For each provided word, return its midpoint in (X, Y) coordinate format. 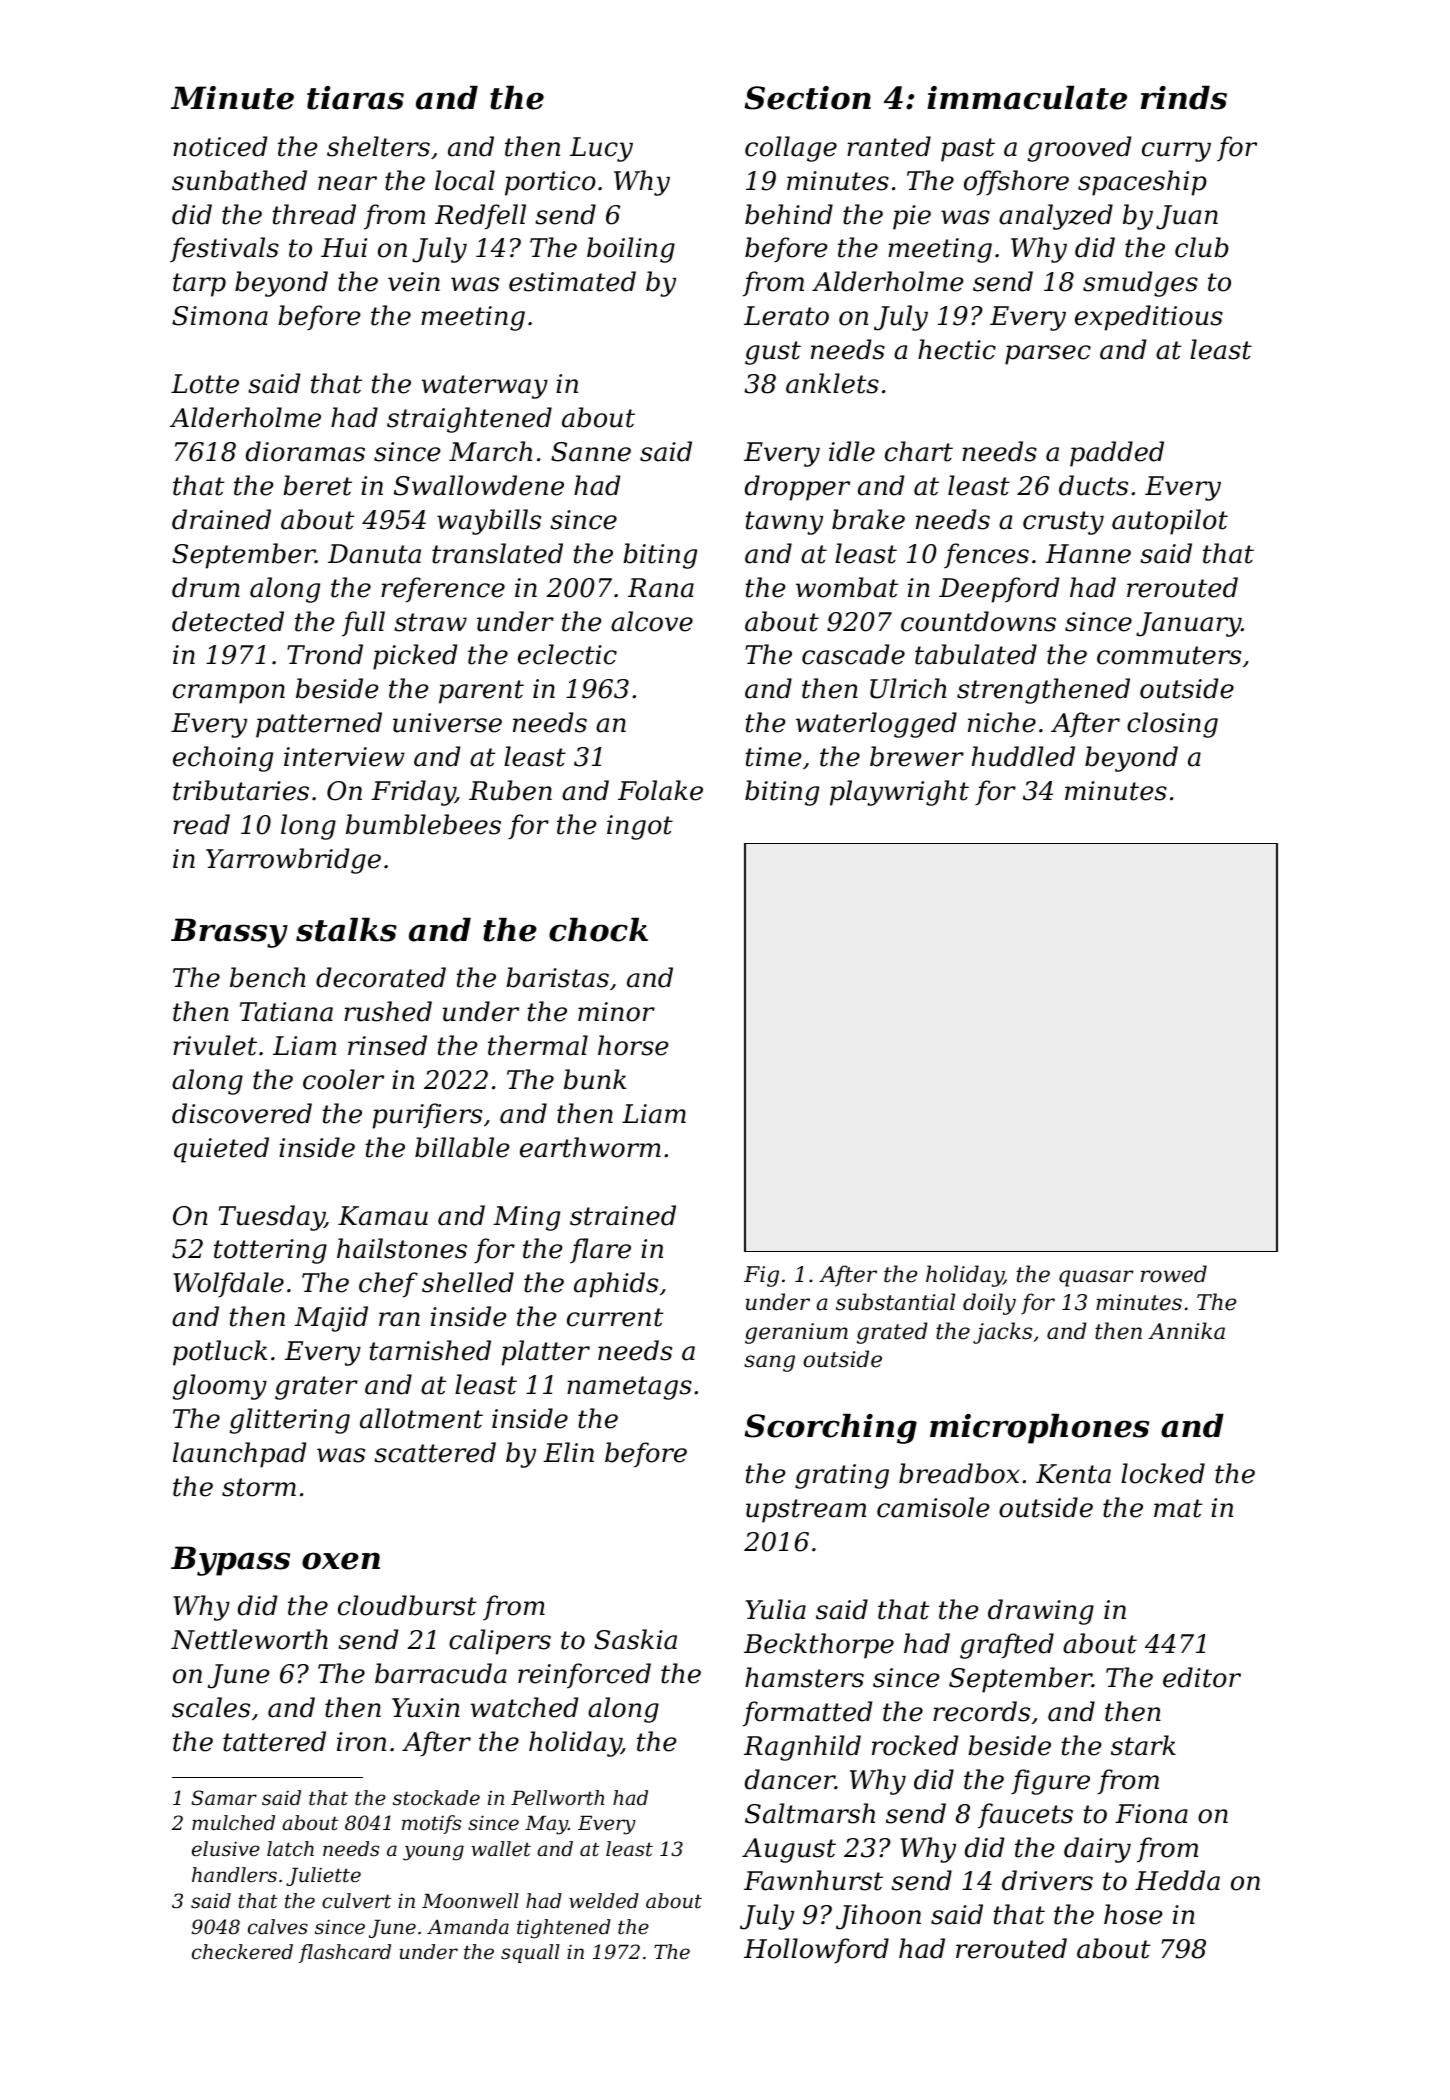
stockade (436, 1798)
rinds (1184, 98)
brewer (917, 756)
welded (604, 1901)
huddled (1023, 756)
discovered (242, 1113)
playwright (899, 793)
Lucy (601, 149)
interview (344, 757)
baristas (557, 977)
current (615, 1317)
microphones (1039, 1429)
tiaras (355, 98)
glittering (290, 1421)
